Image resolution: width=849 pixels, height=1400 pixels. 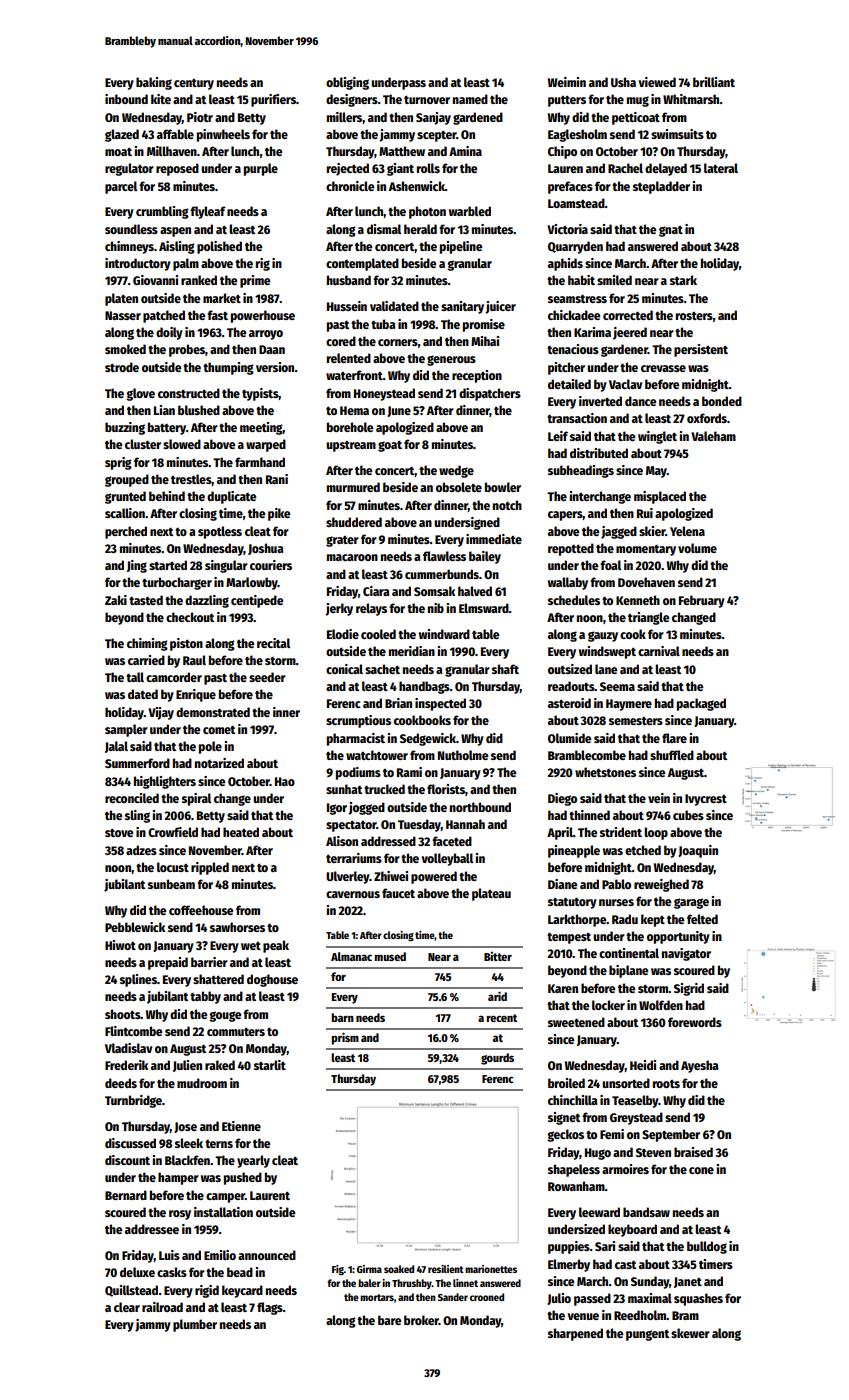 What do you see at coordinates (599, 453) in the screenshot?
I see `distributed` at bounding box center [599, 453].
